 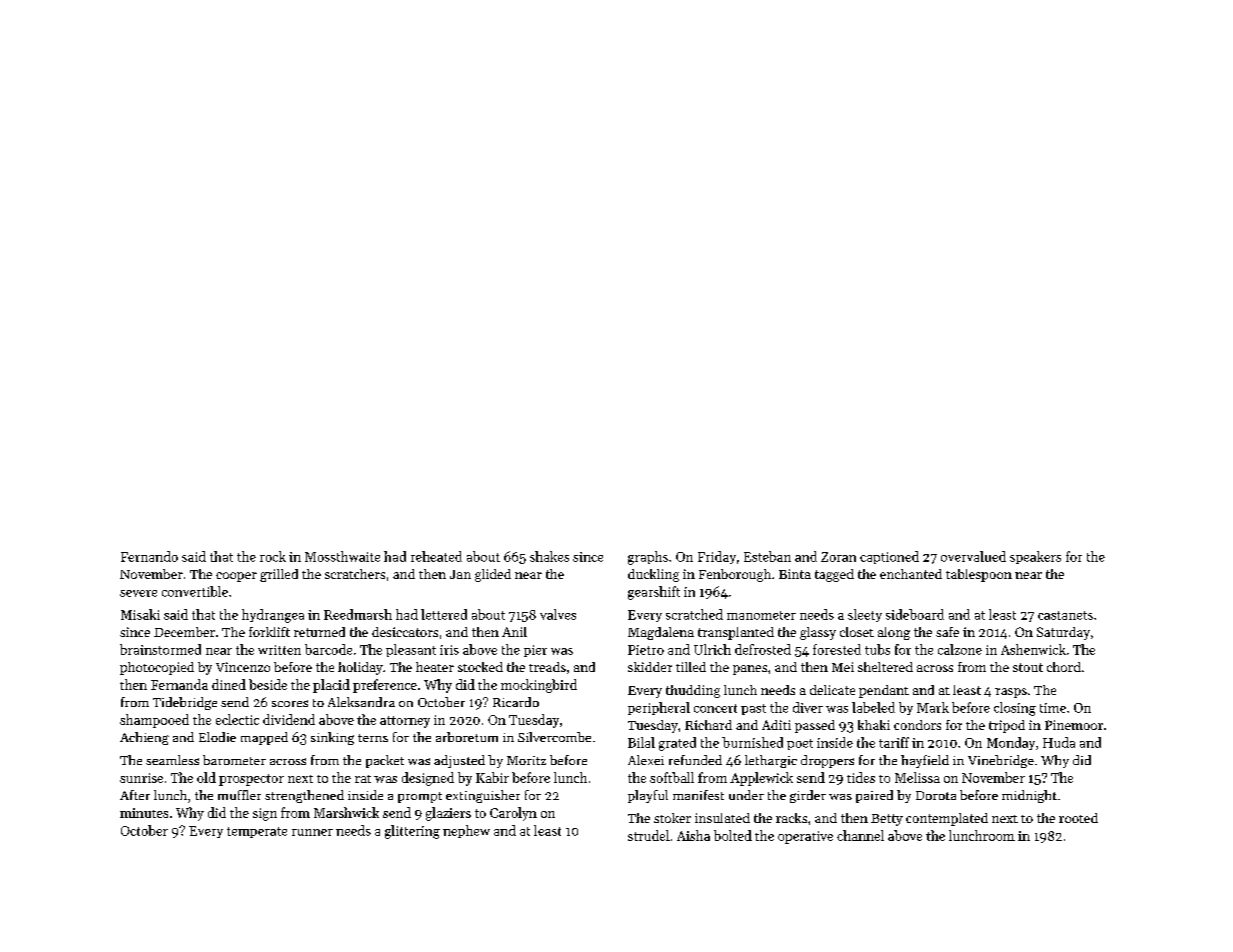 I want to click on barcode, so click(x=328, y=649).
